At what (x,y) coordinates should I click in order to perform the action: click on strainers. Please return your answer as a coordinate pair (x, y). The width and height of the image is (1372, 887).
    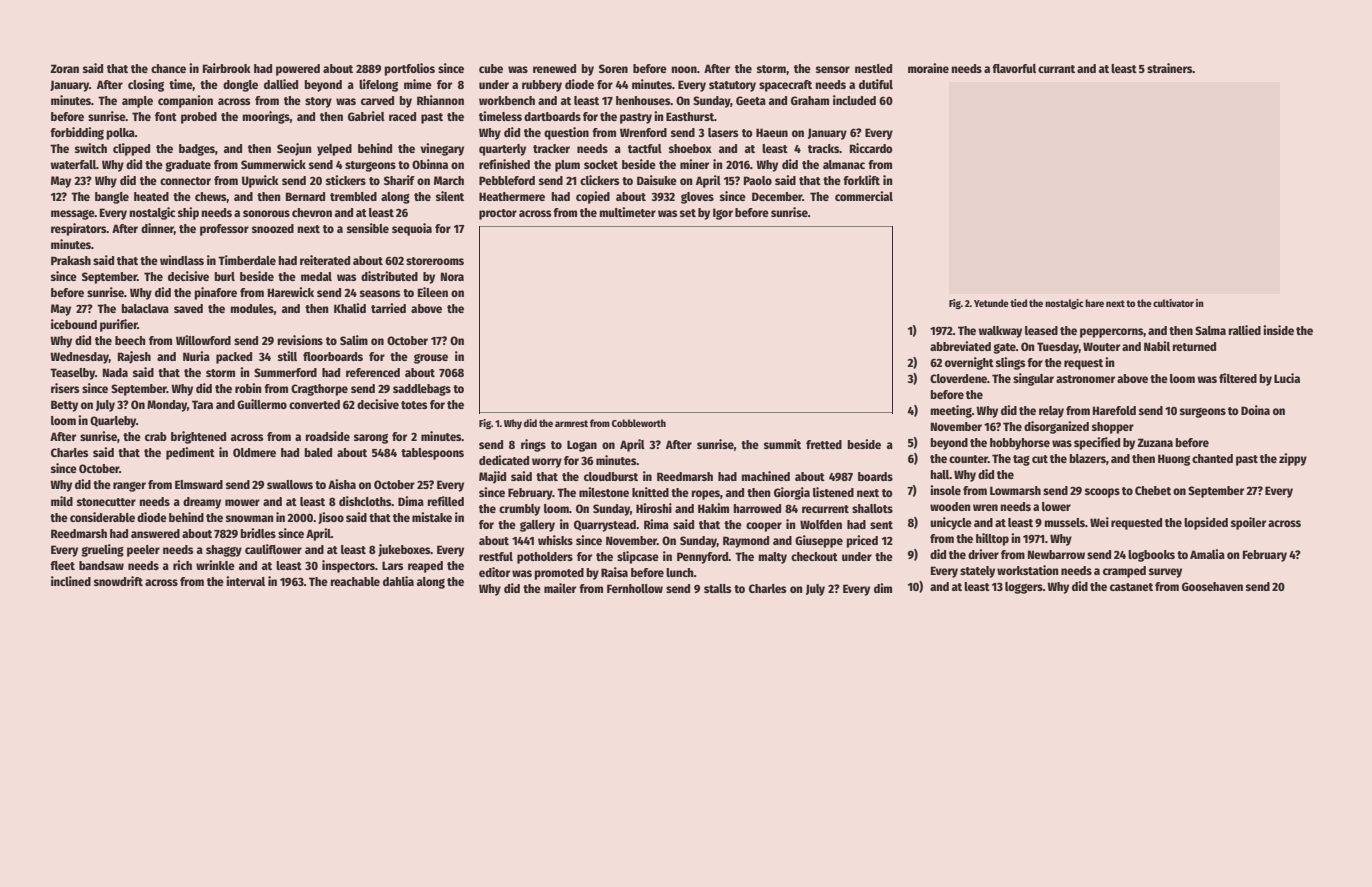
    Looking at the image, I should click on (1169, 68).
